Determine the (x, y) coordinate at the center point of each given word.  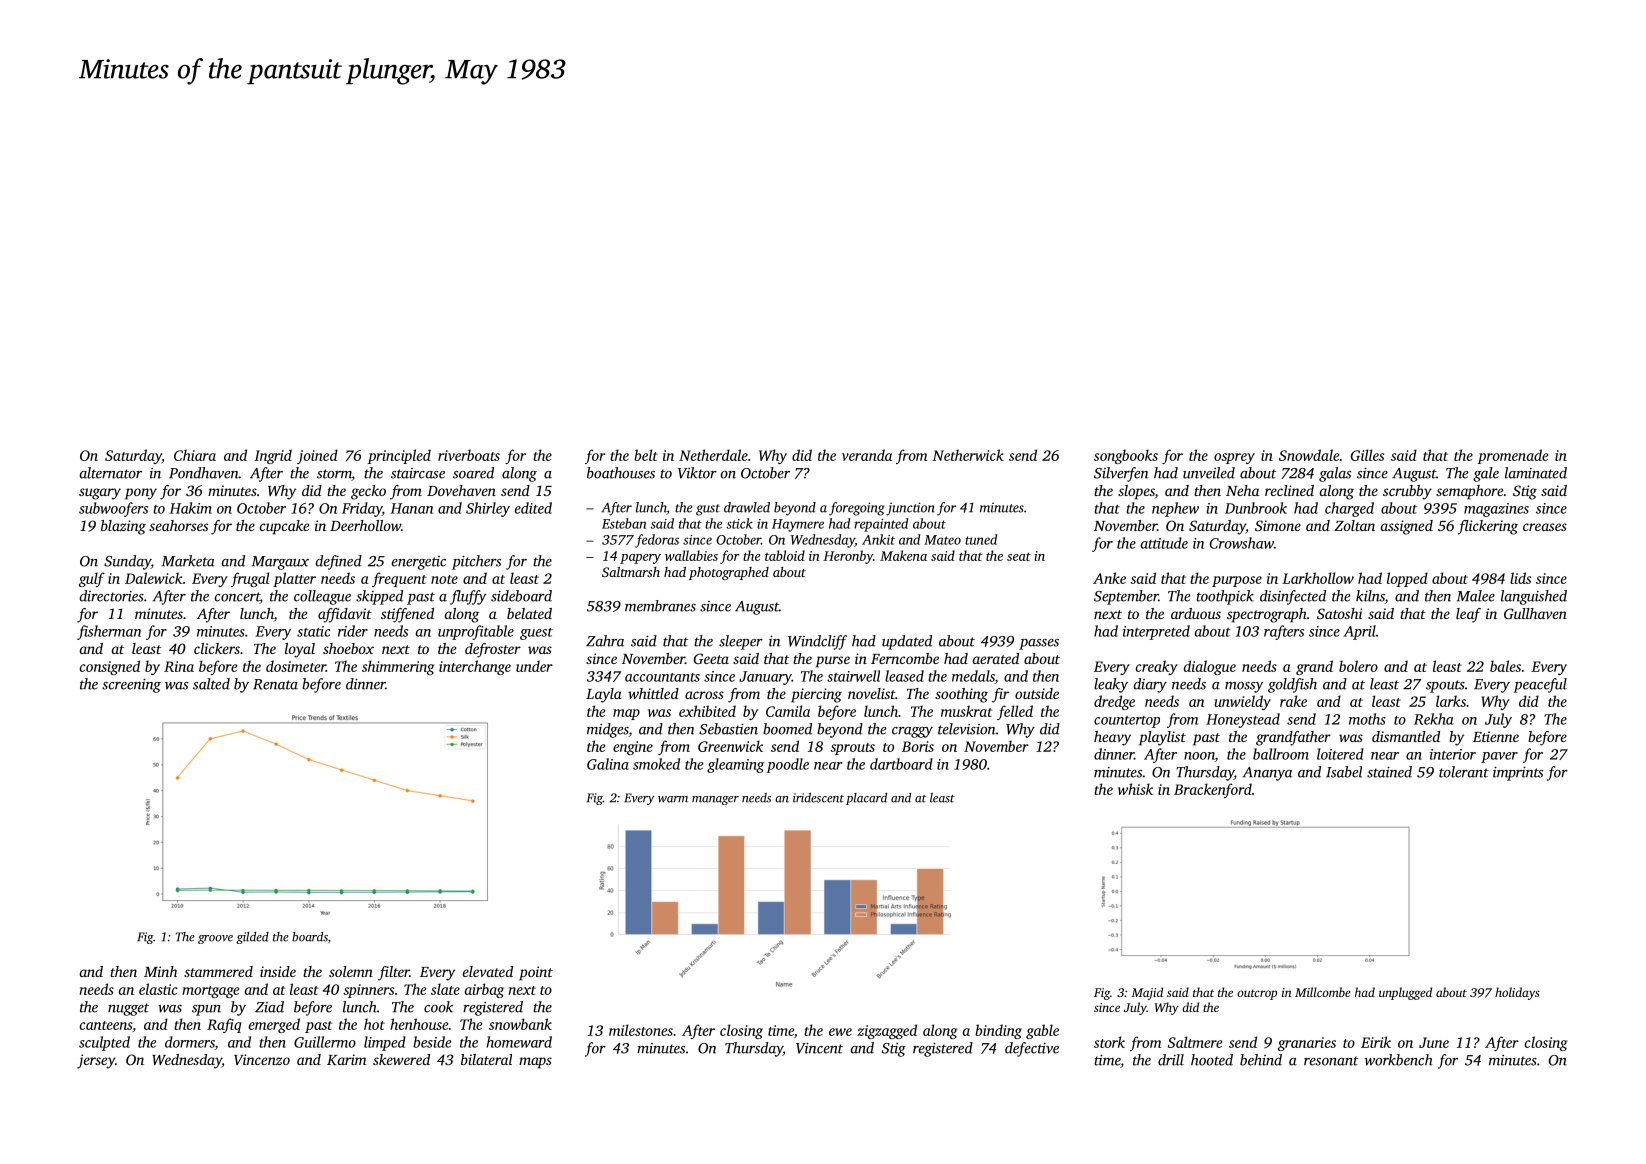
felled (1015, 712)
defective (1032, 1049)
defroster (493, 650)
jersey (96, 1061)
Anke (1109, 578)
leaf (1468, 615)
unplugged (1405, 993)
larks (1451, 701)
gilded (252, 938)
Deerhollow (365, 525)
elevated (488, 971)
